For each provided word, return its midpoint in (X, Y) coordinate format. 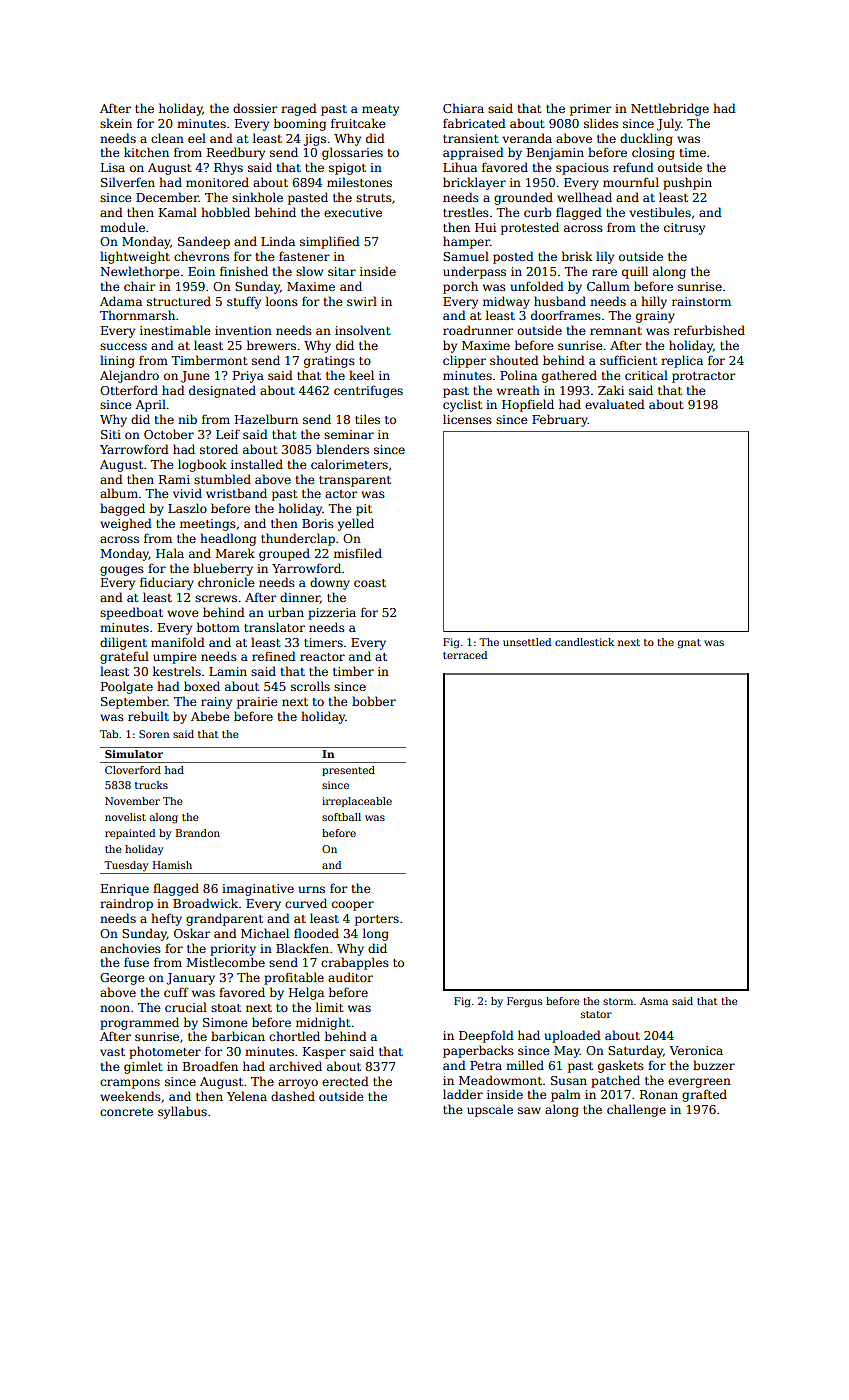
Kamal (178, 212)
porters (377, 920)
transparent (355, 481)
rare (604, 272)
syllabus (182, 1112)
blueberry (223, 569)
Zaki (611, 390)
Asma (654, 1001)
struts (374, 198)
